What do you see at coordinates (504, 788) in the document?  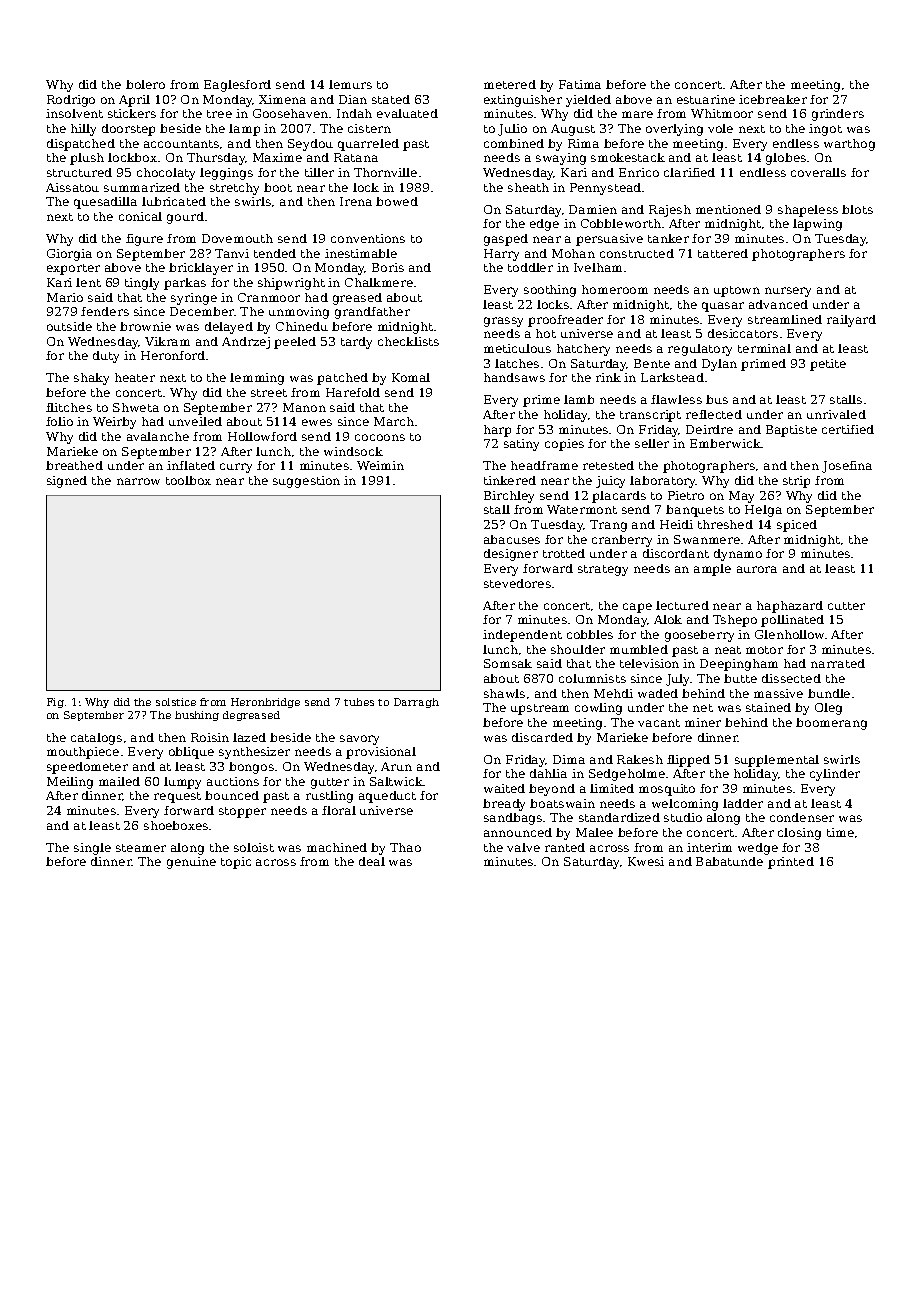 I see `waited` at bounding box center [504, 788].
